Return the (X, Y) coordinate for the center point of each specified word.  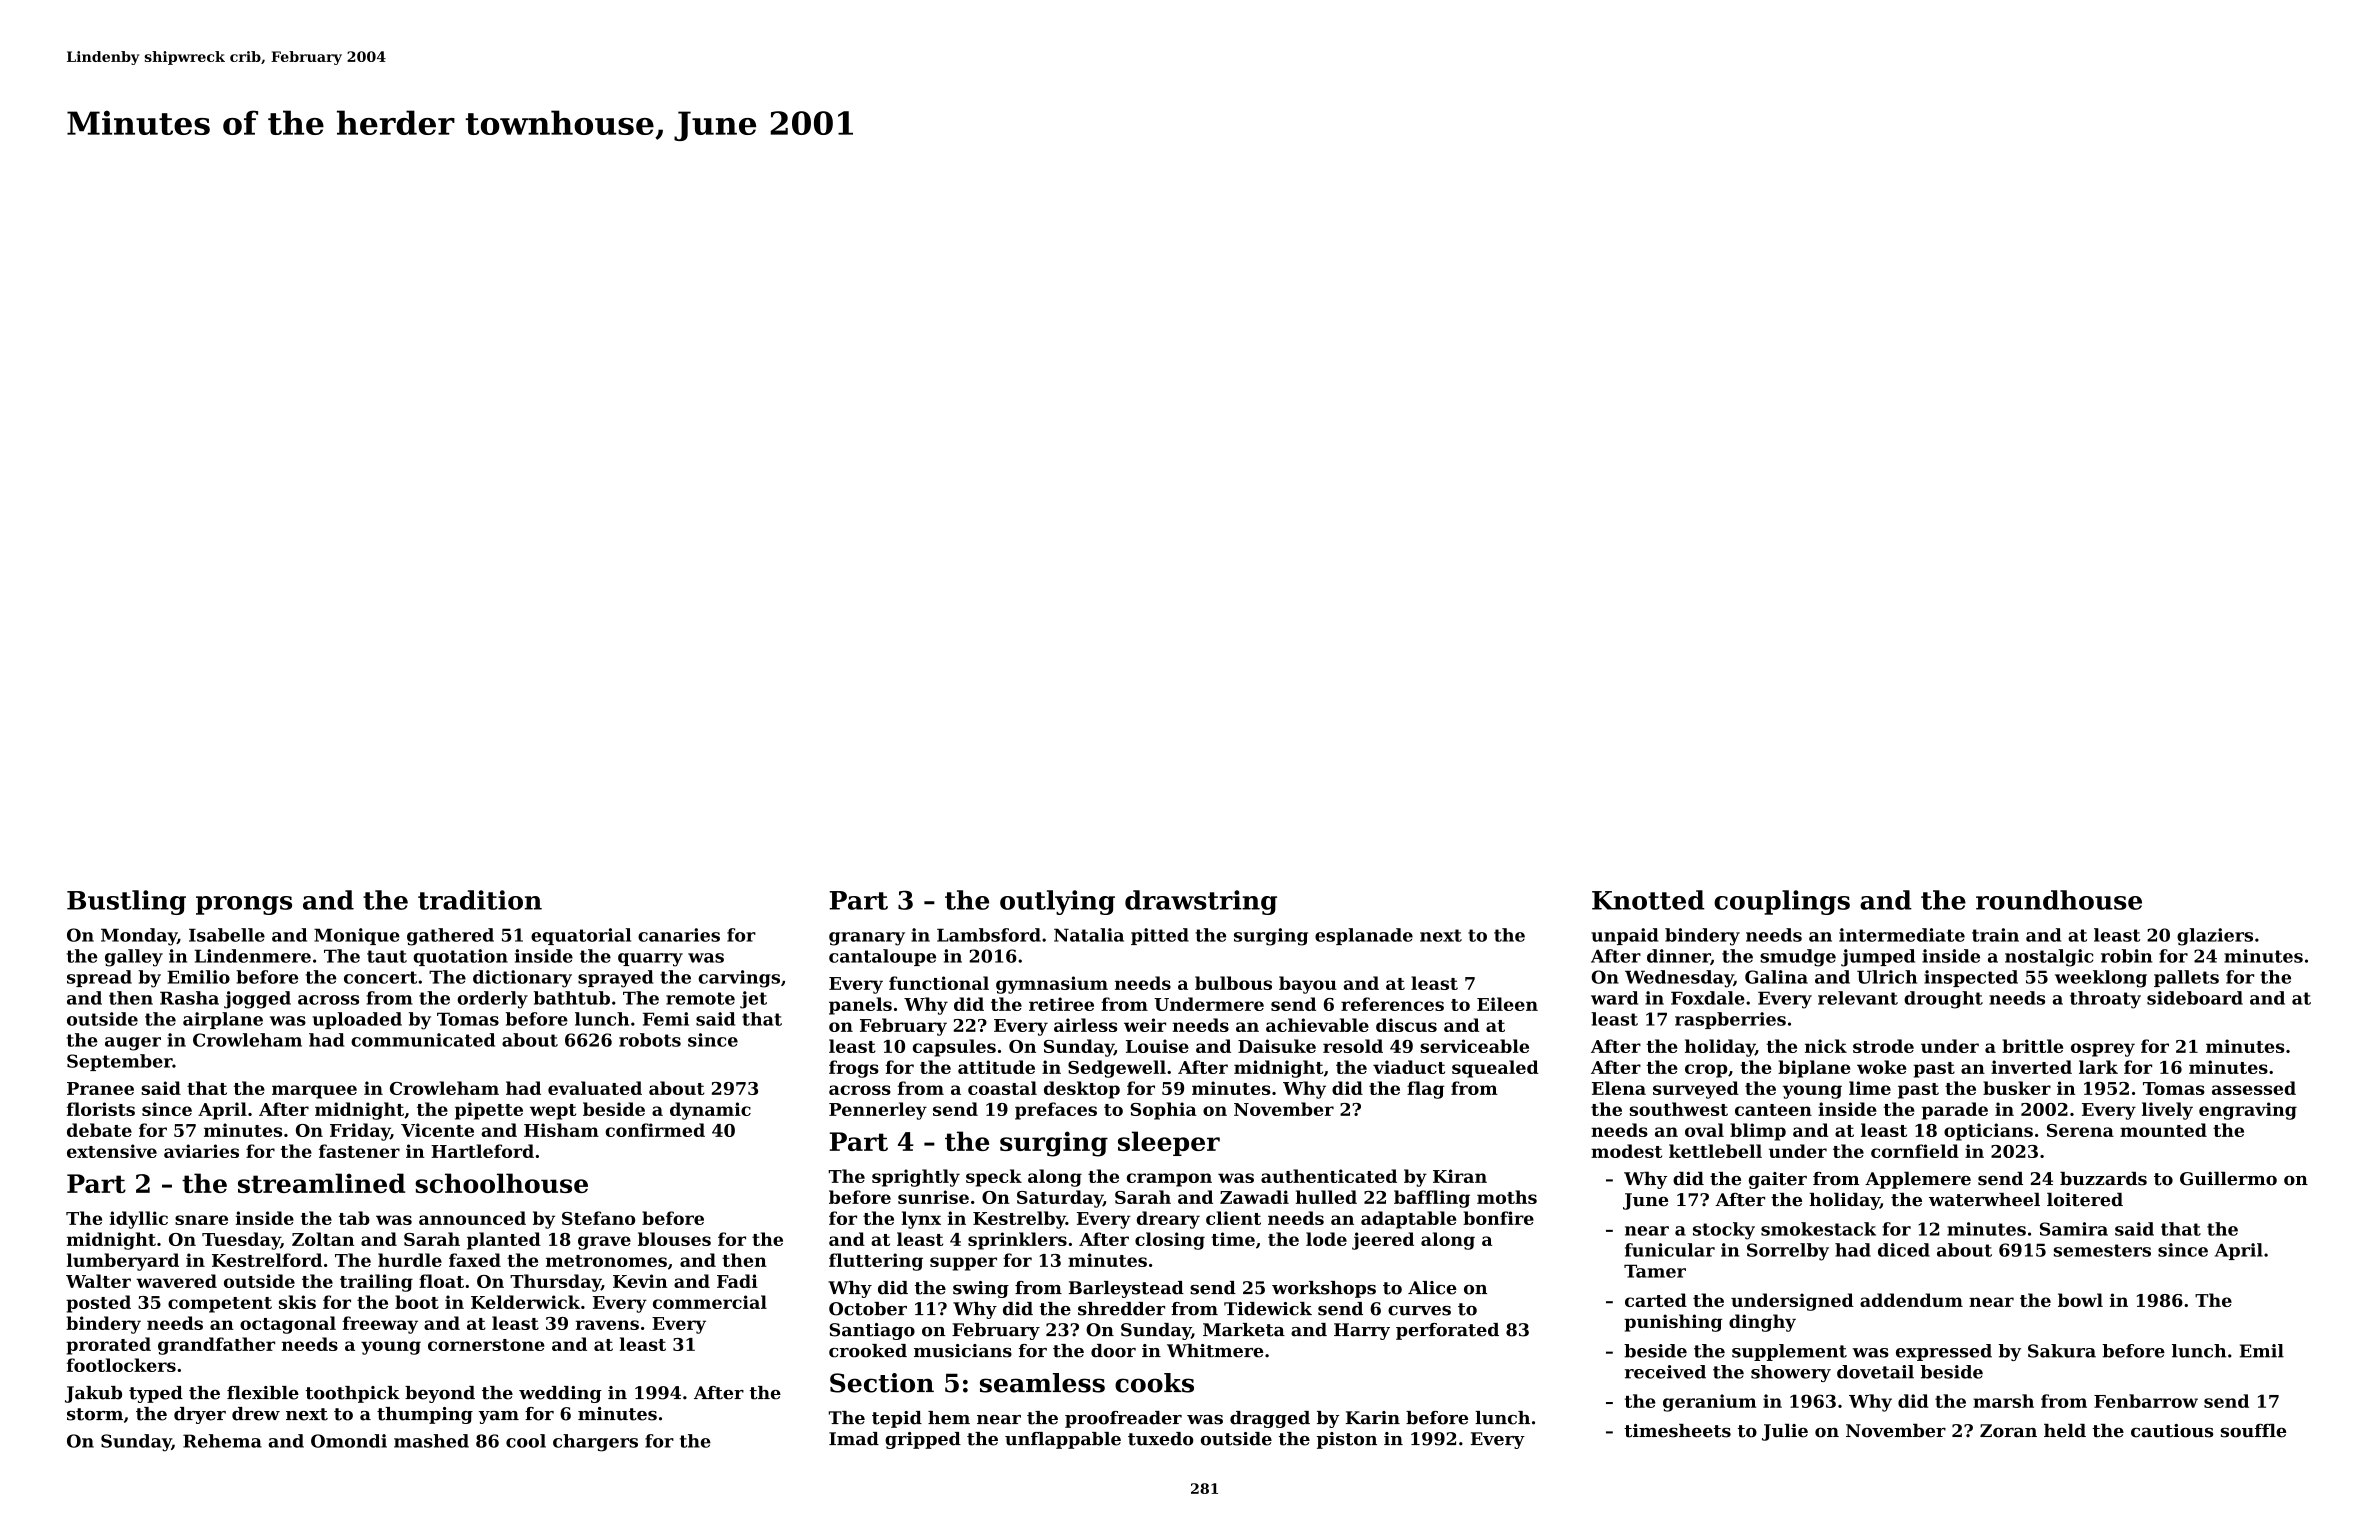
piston (1347, 1440)
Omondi (349, 1441)
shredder (1121, 1309)
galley (134, 958)
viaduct (1409, 1067)
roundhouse (2059, 900)
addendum (1911, 1300)
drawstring (1201, 902)
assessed (2254, 1088)
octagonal (288, 1325)
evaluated (595, 1088)
